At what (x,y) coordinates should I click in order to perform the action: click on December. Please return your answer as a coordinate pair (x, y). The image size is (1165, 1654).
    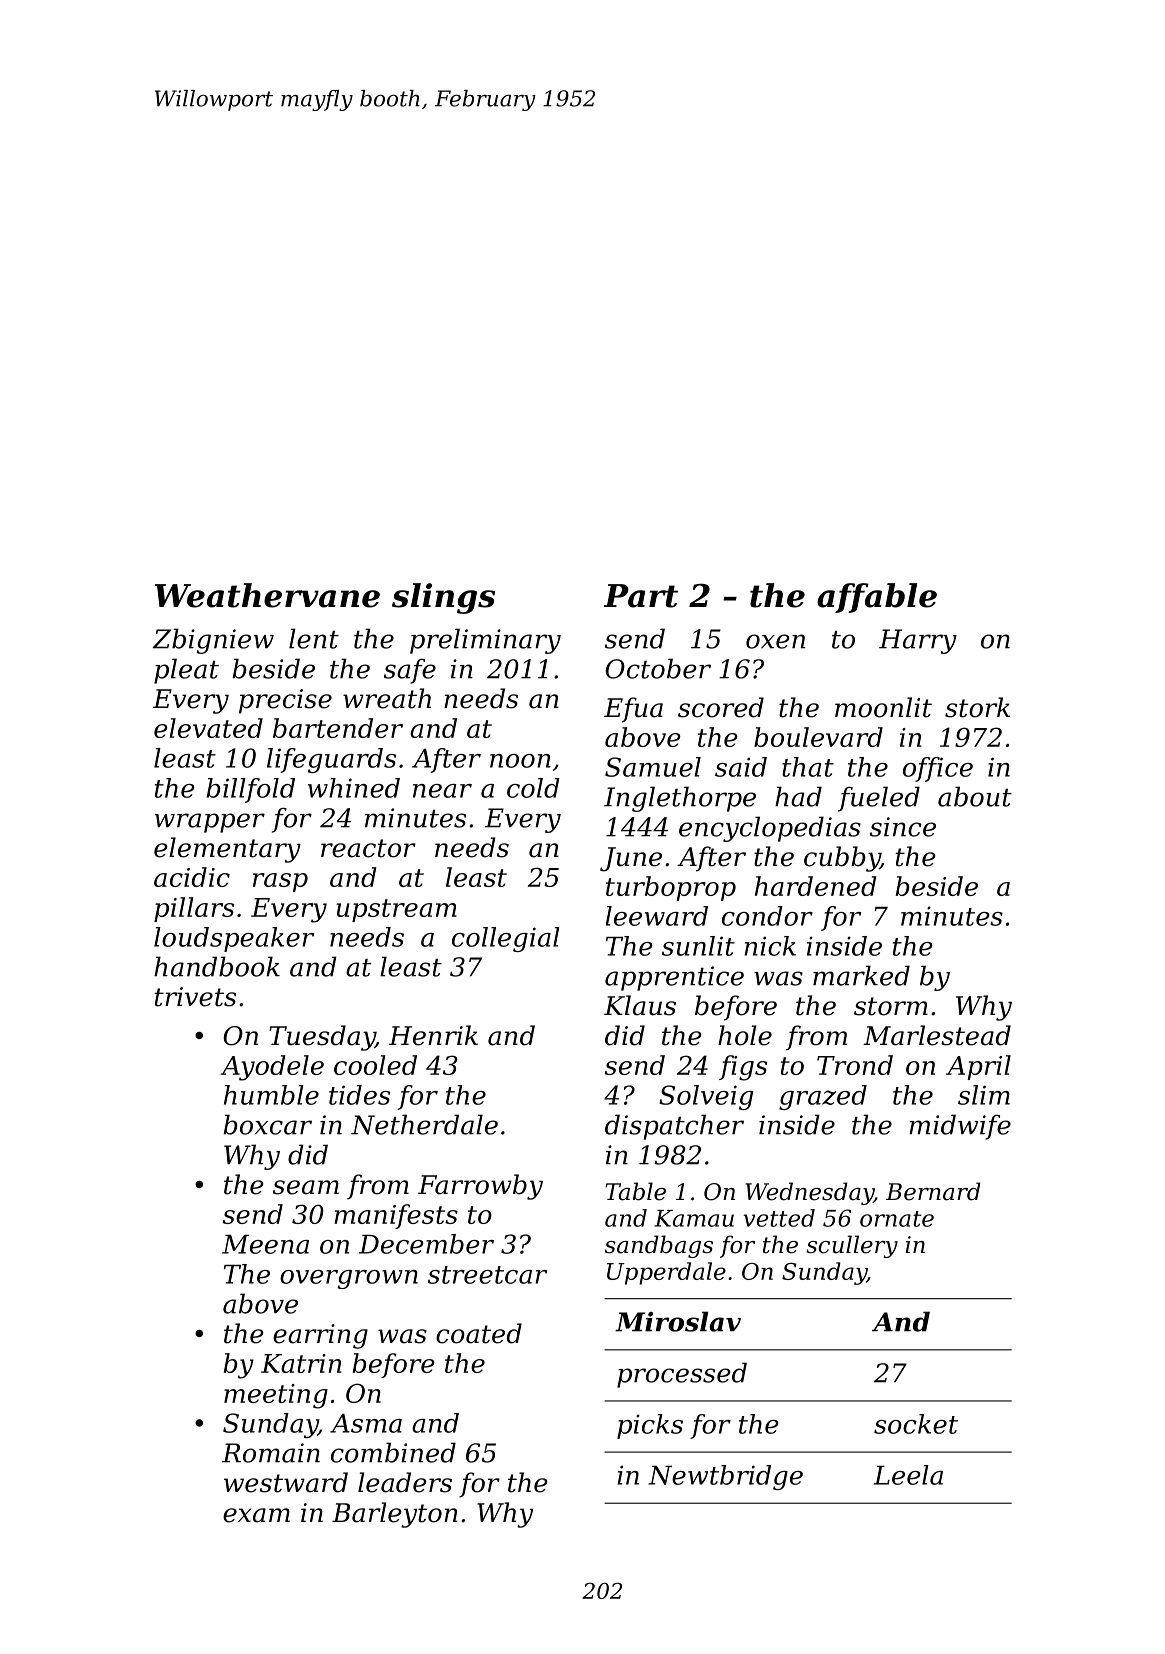
    Looking at the image, I should click on (426, 1244).
